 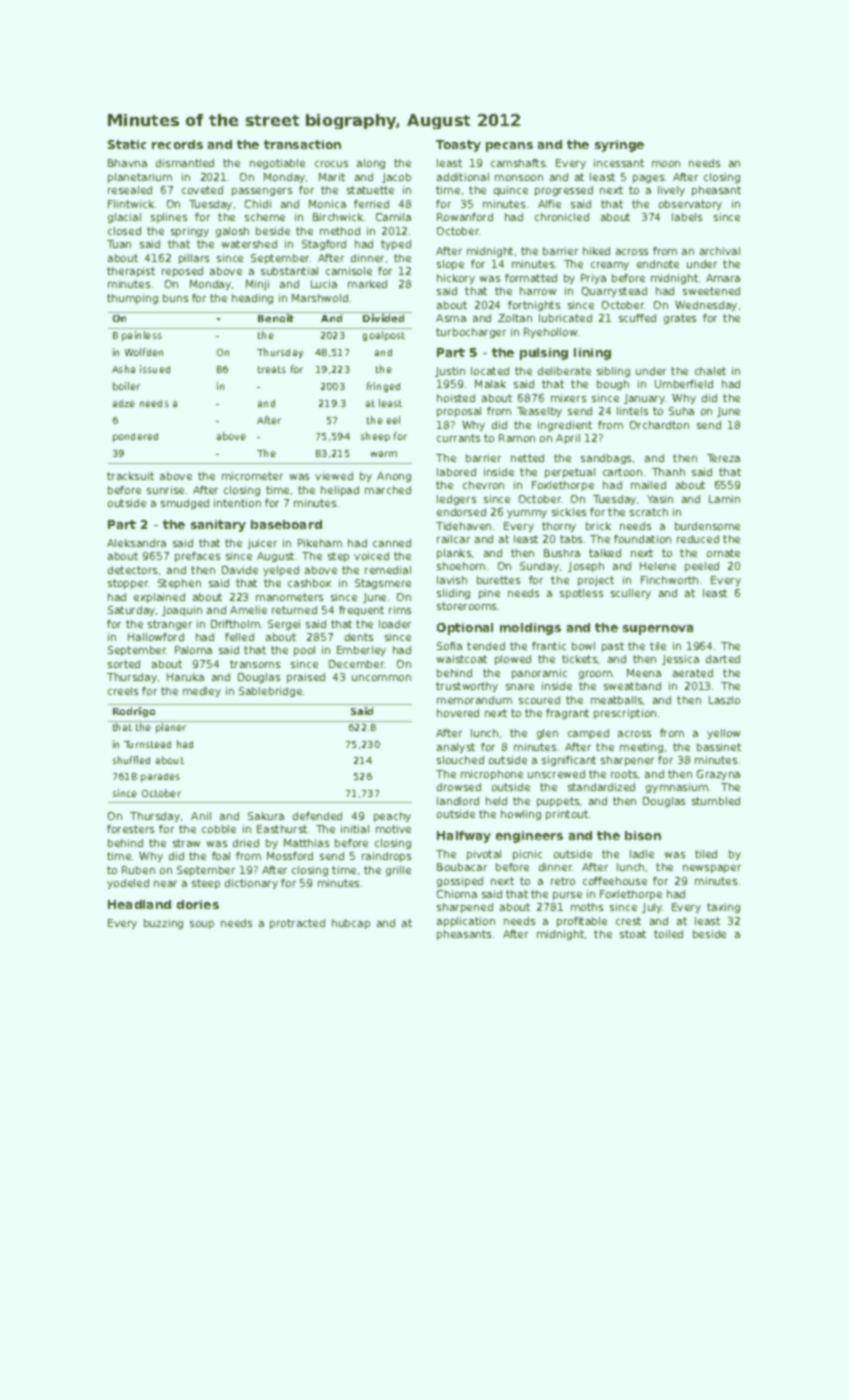 What do you see at coordinates (451, 318) in the image?
I see `Asma` at bounding box center [451, 318].
